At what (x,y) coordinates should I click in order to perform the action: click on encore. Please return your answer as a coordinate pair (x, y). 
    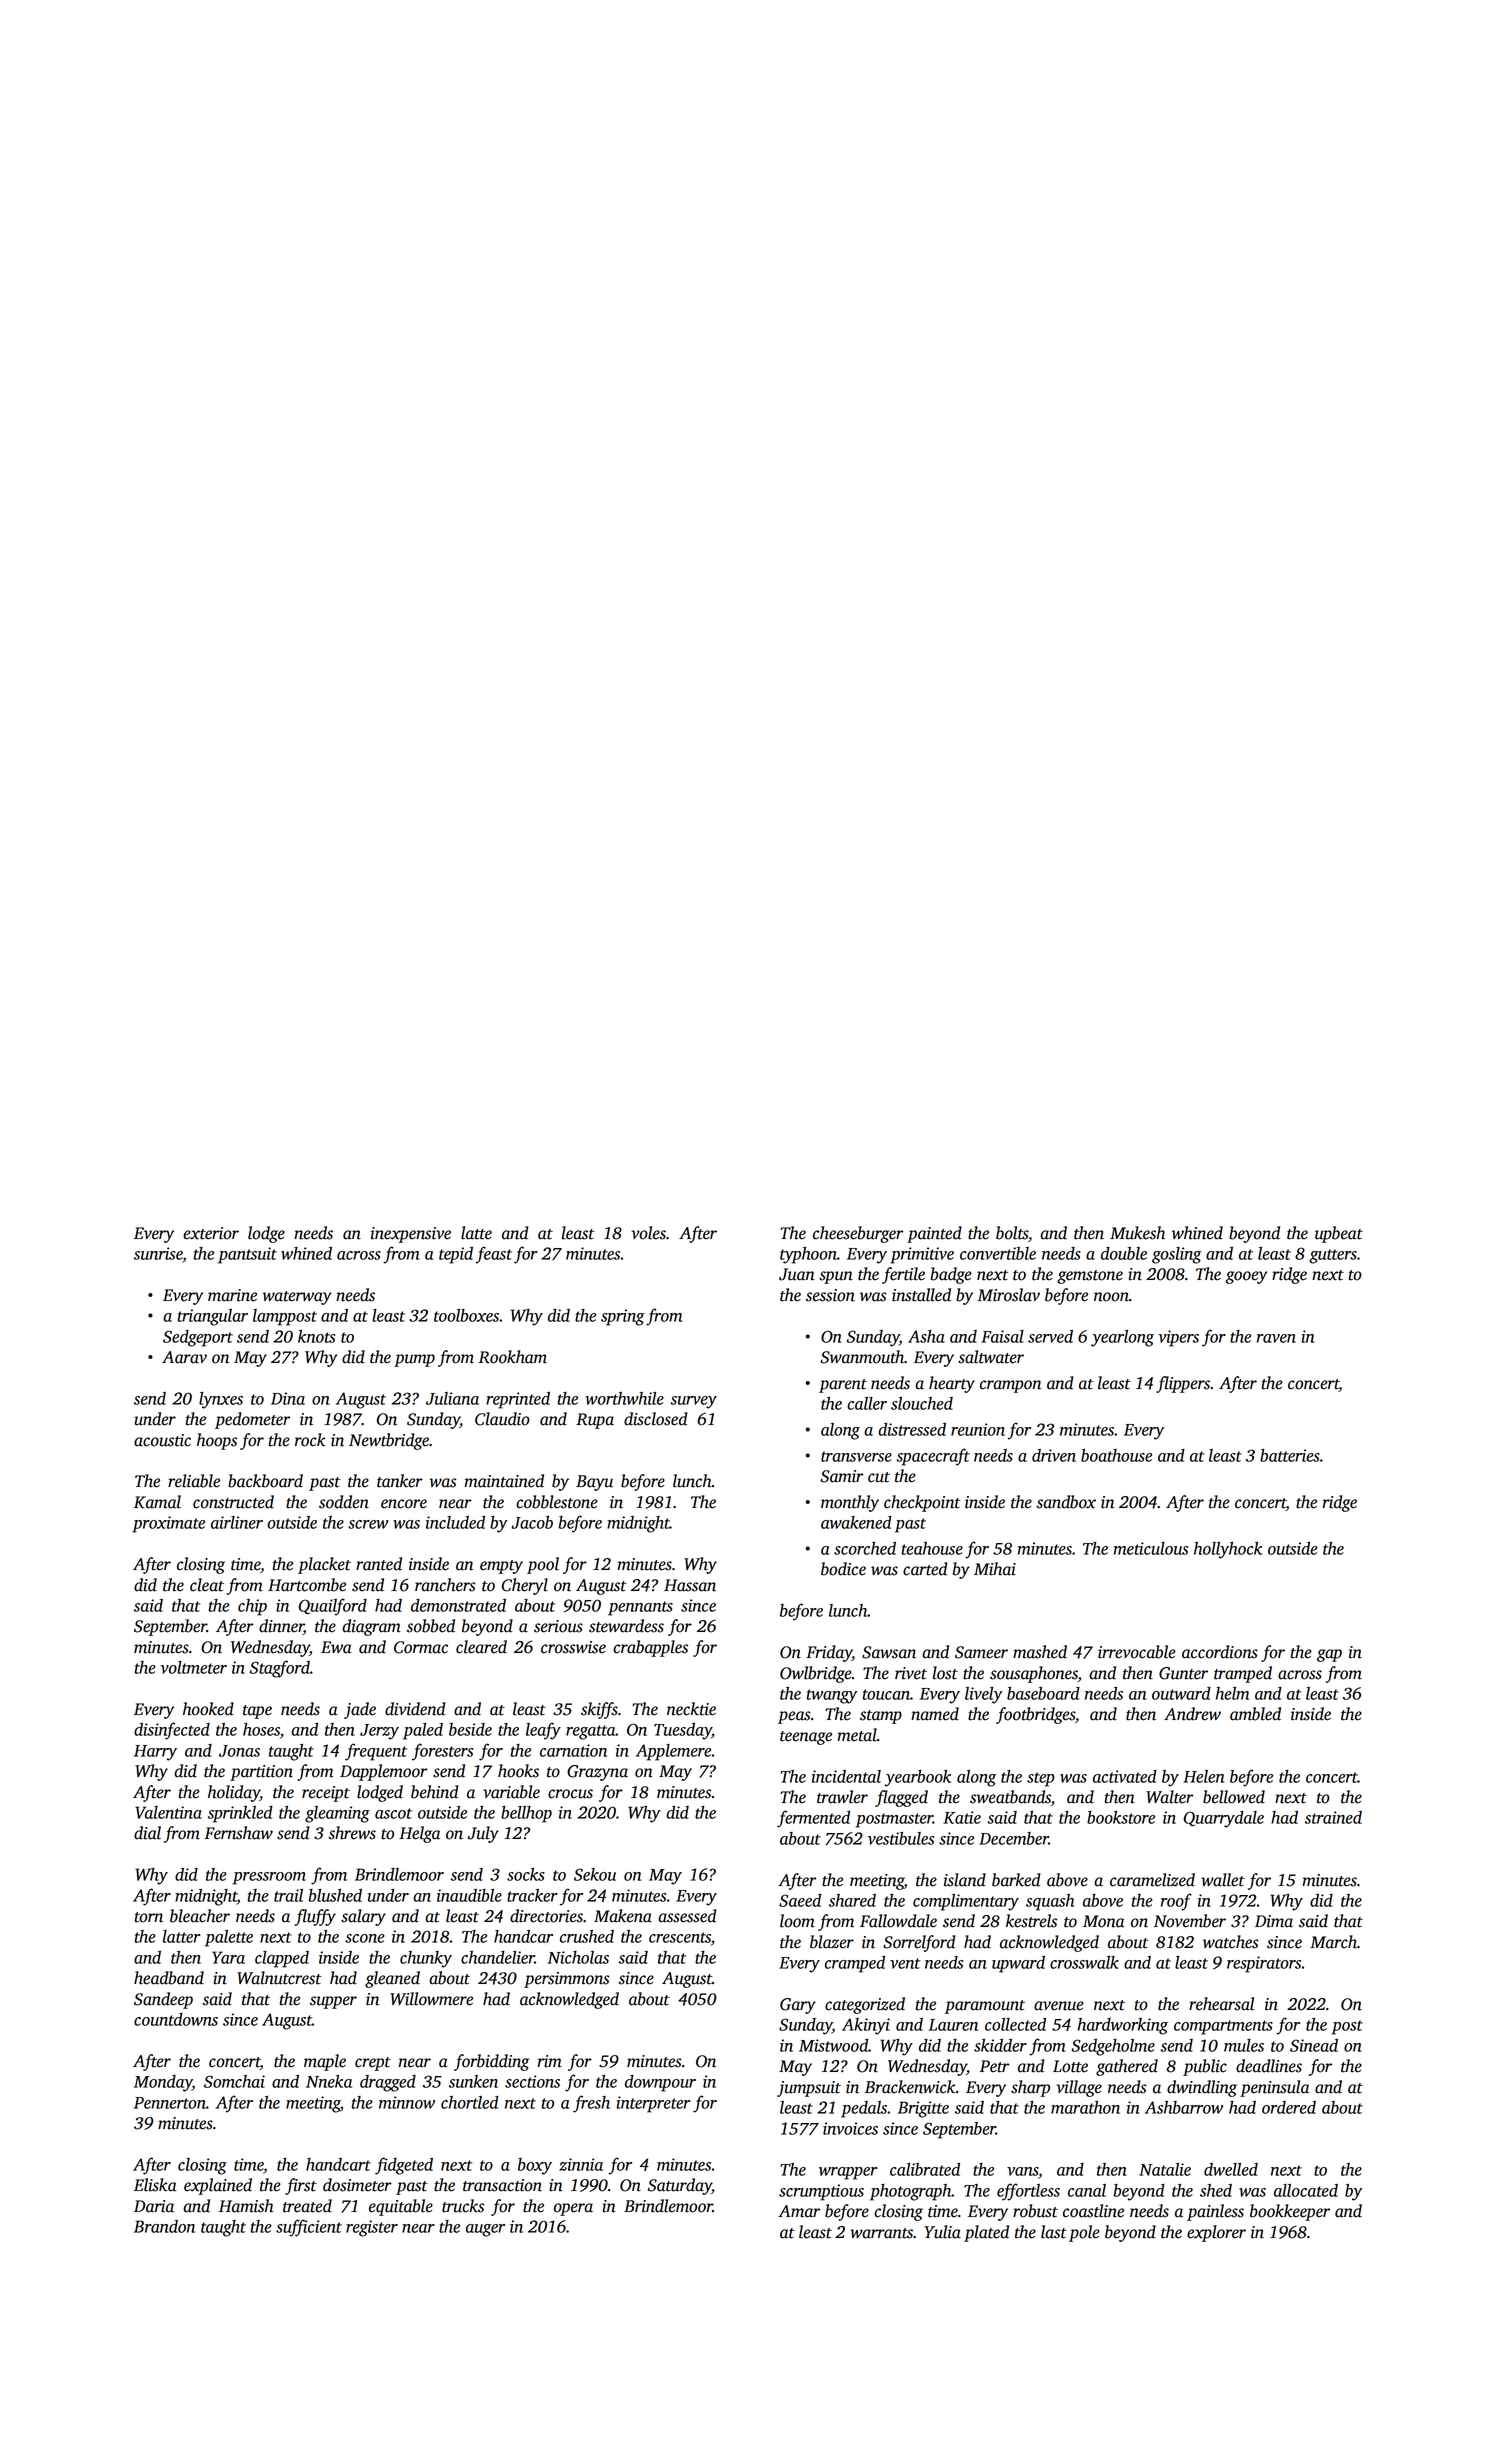
    Looking at the image, I should click on (404, 1504).
